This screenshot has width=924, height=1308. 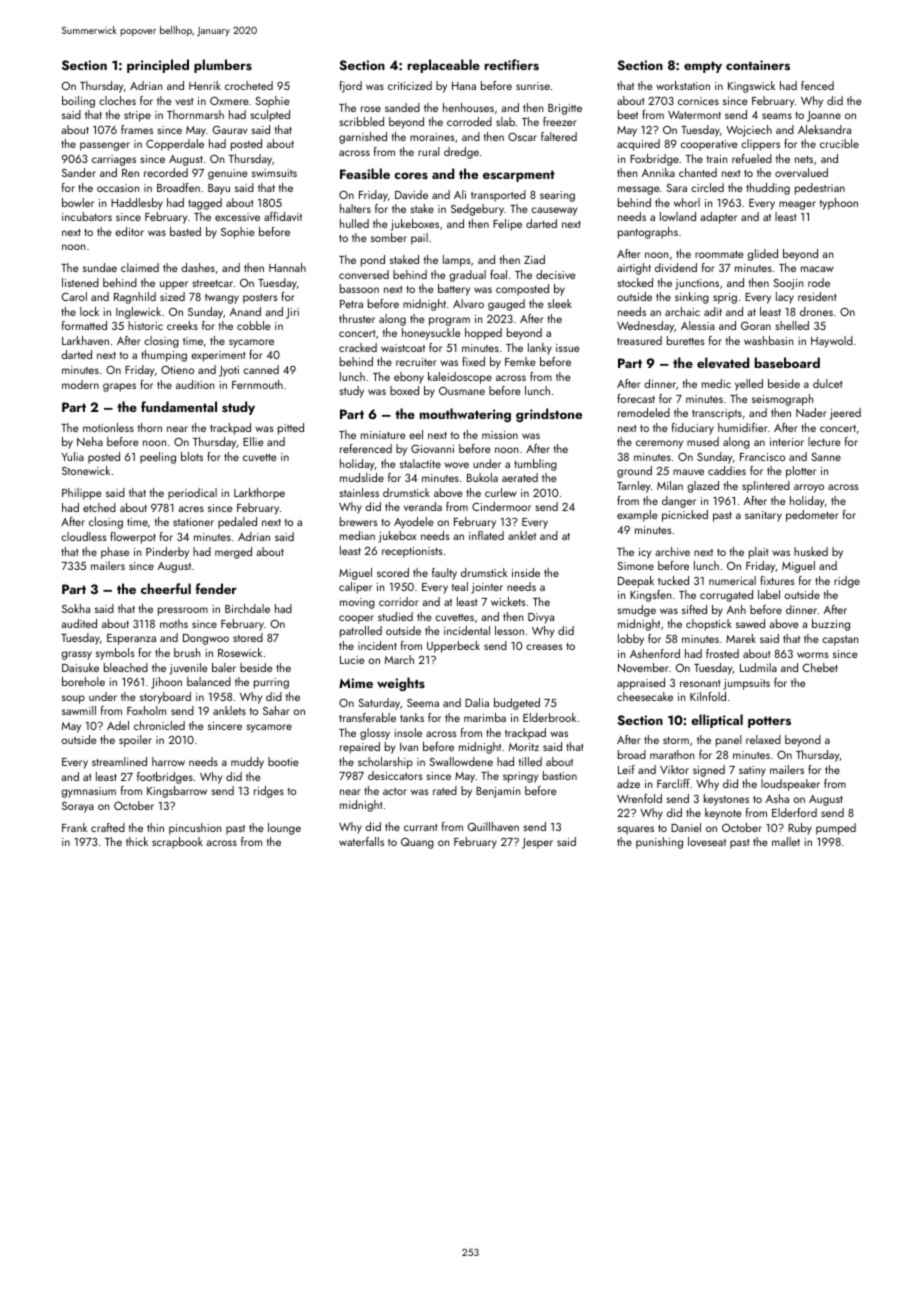 What do you see at coordinates (358, 347) in the screenshot?
I see `cracked` at bounding box center [358, 347].
